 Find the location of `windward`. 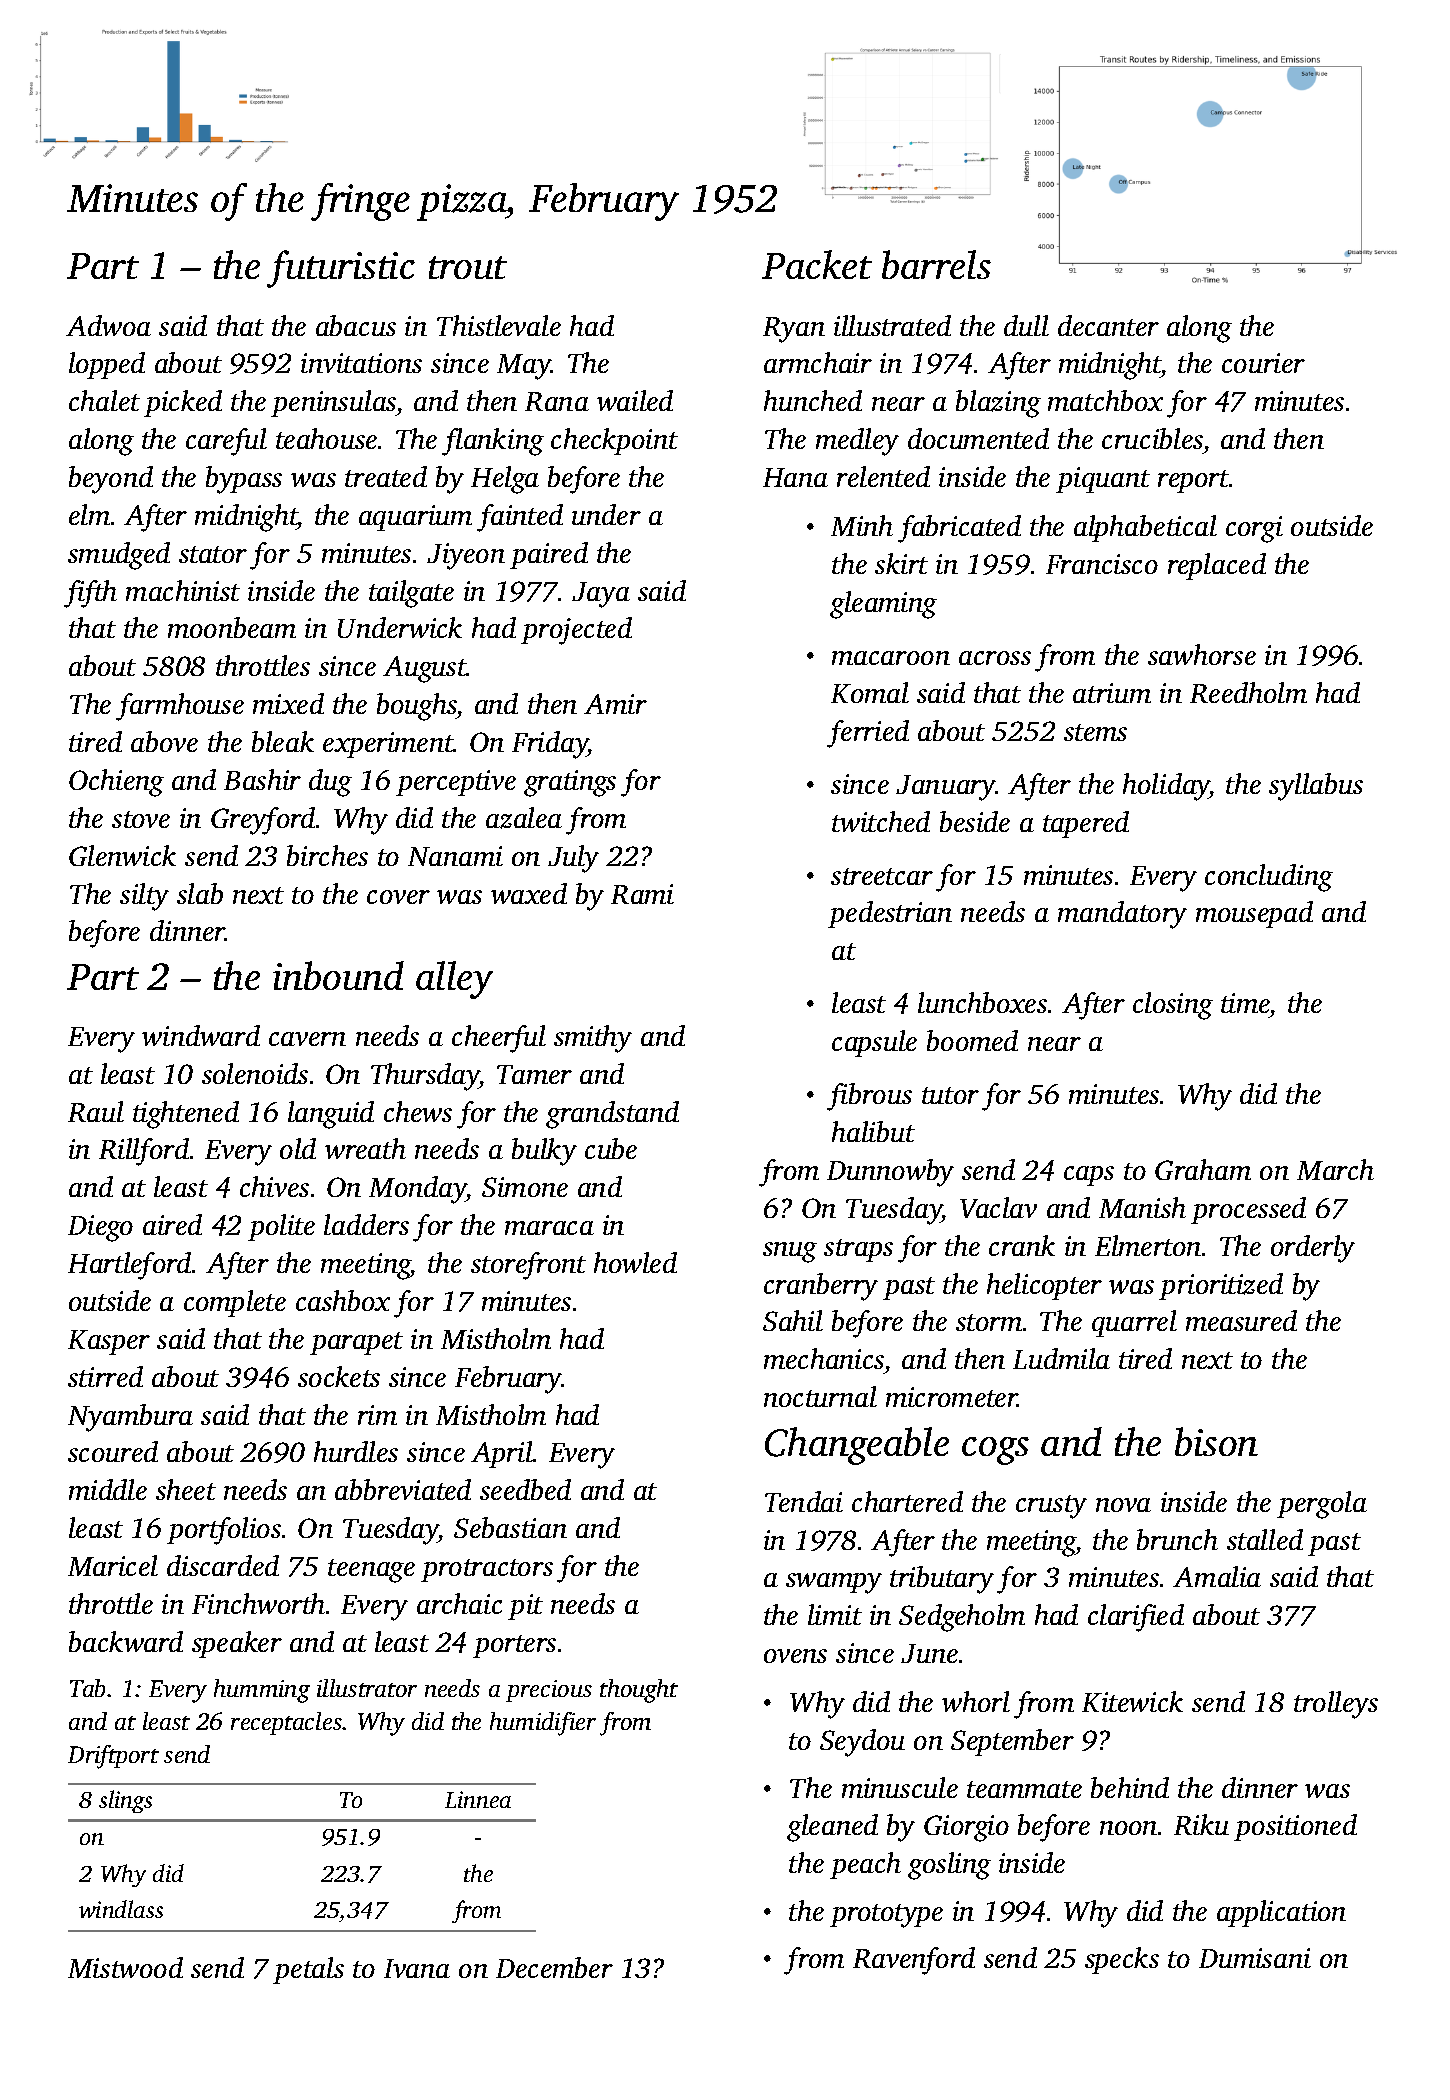

windward is located at coordinates (201, 1035).
